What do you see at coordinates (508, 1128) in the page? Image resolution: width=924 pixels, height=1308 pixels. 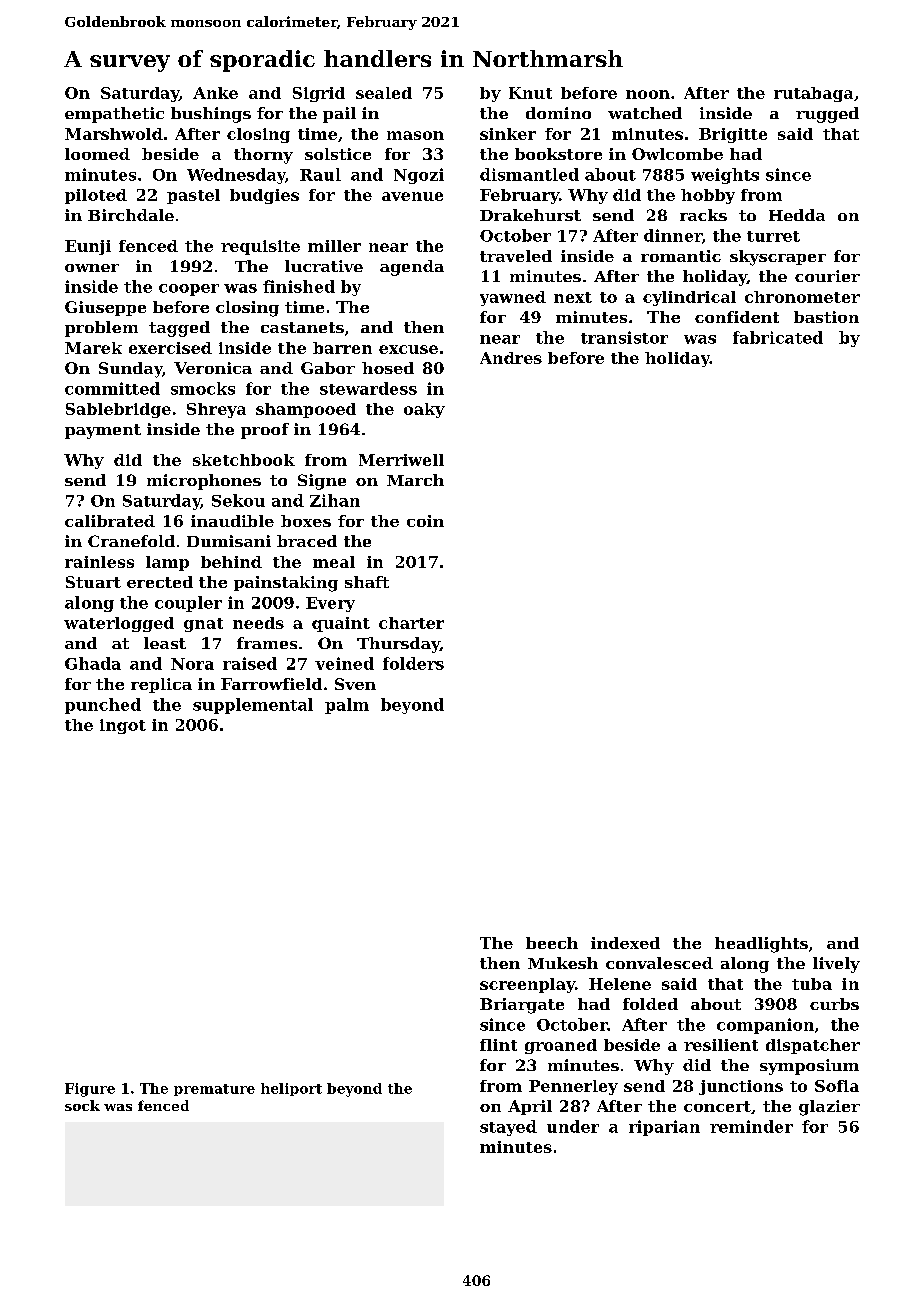 I see `stayed` at bounding box center [508, 1128].
